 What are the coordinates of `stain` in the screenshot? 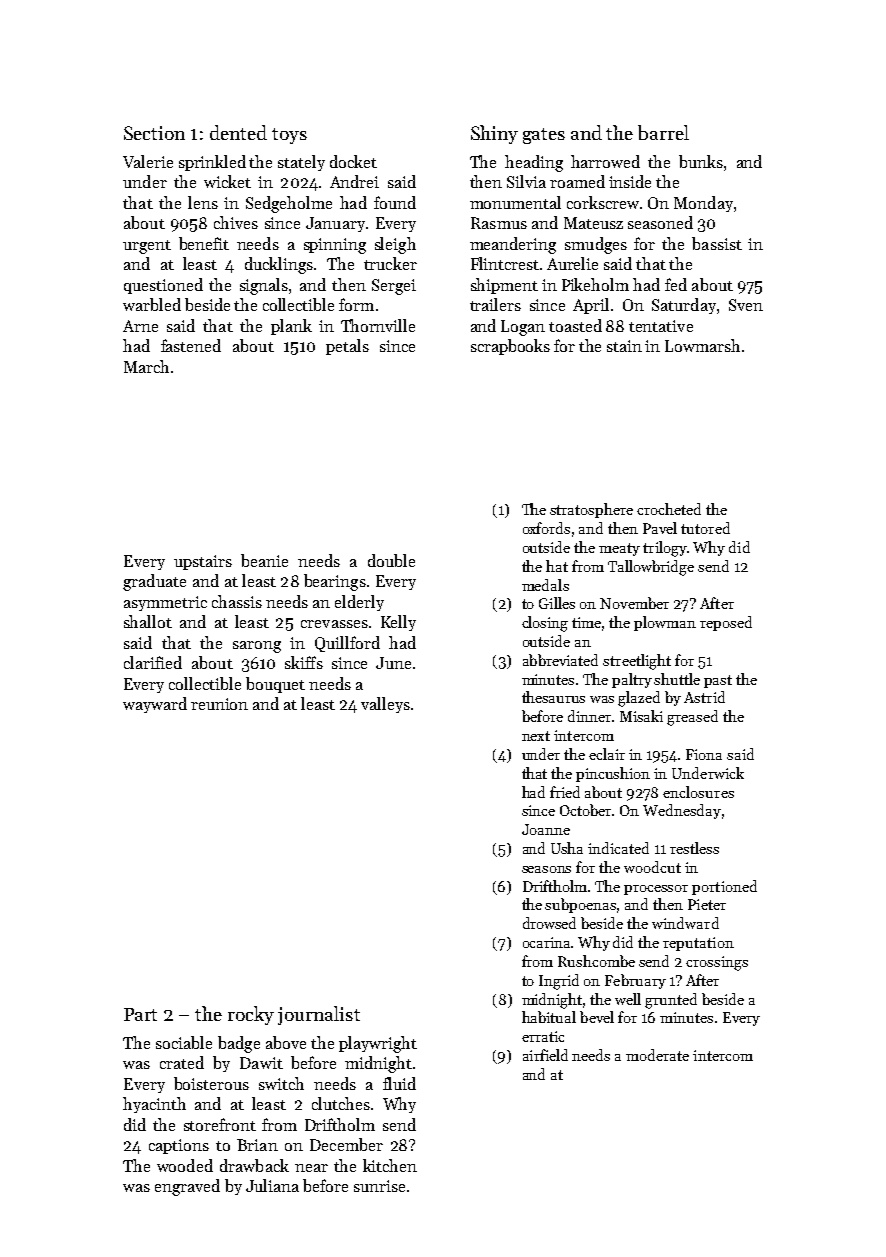 It's located at (624, 346).
